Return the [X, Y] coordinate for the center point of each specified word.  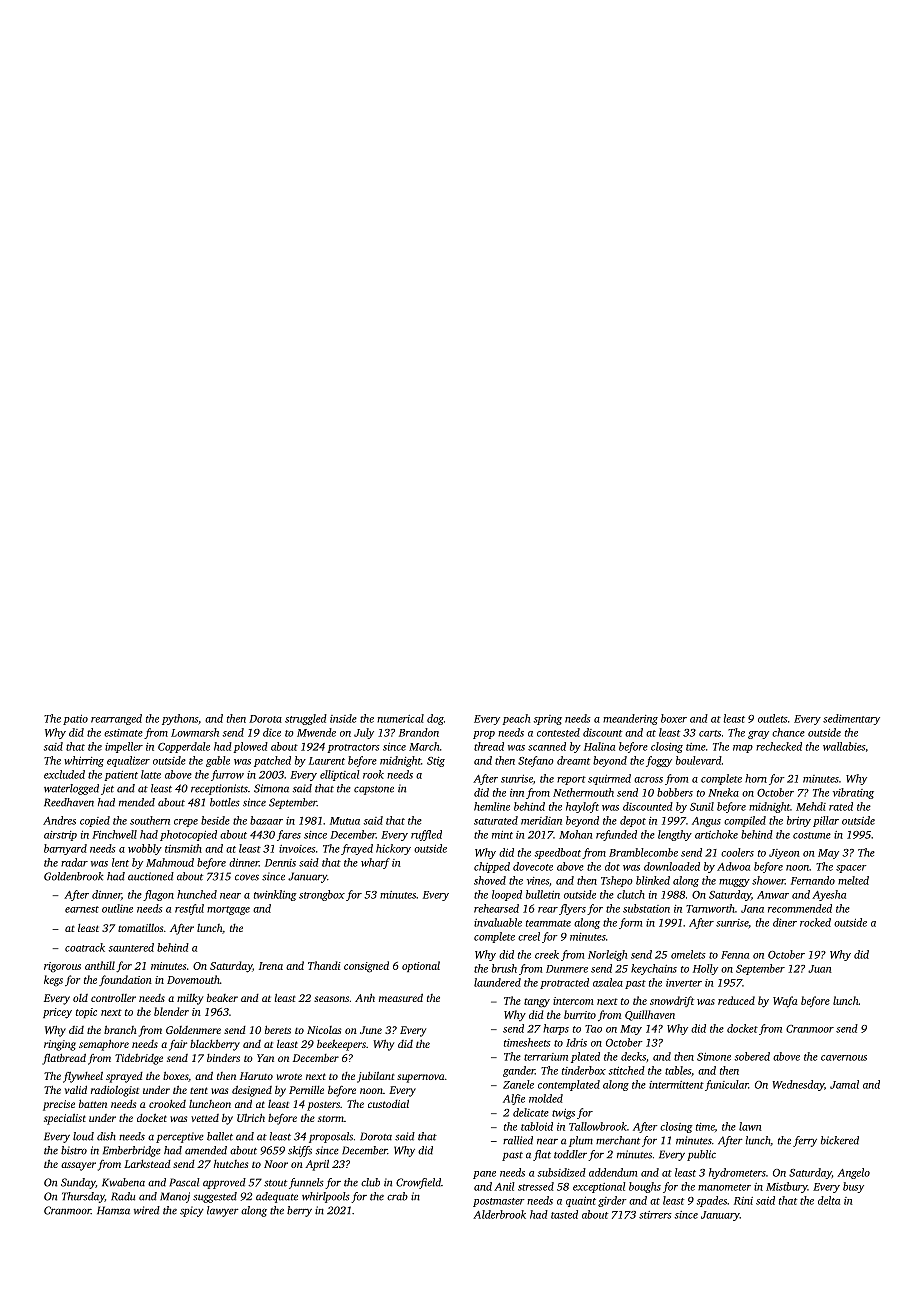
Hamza [113, 1210]
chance [788, 732]
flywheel [83, 1077]
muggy [734, 883]
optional [421, 966]
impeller [124, 747]
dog [435, 719]
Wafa [785, 1002]
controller [113, 998]
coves [247, 877]
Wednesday [798, 1085]
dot [612, 866]
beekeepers [341, 1045]
